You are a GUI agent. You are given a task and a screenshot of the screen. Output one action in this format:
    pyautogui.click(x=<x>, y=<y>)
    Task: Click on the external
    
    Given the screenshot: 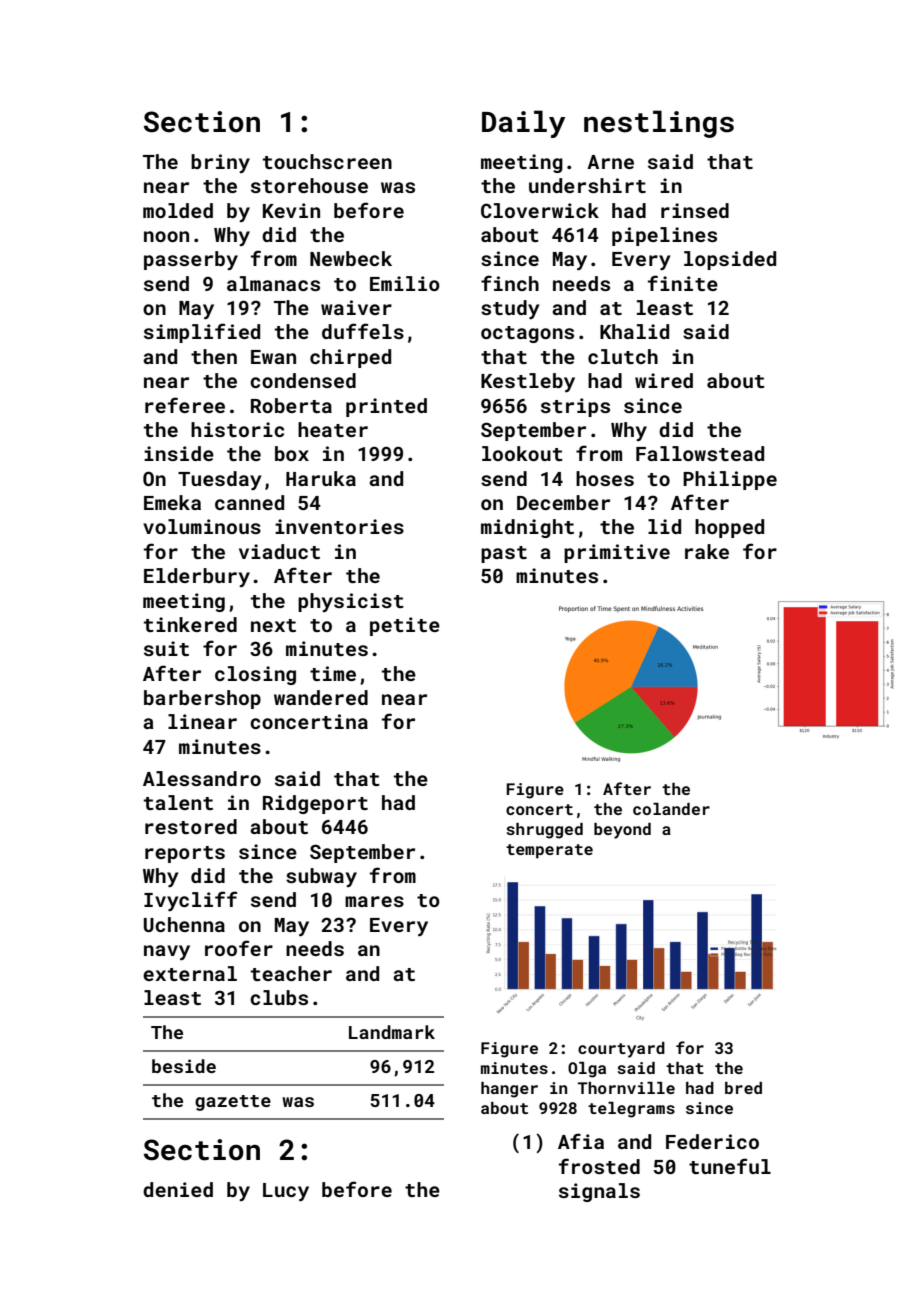 What is the action you would take?
    pyautogui.click(x=190, y=973)
